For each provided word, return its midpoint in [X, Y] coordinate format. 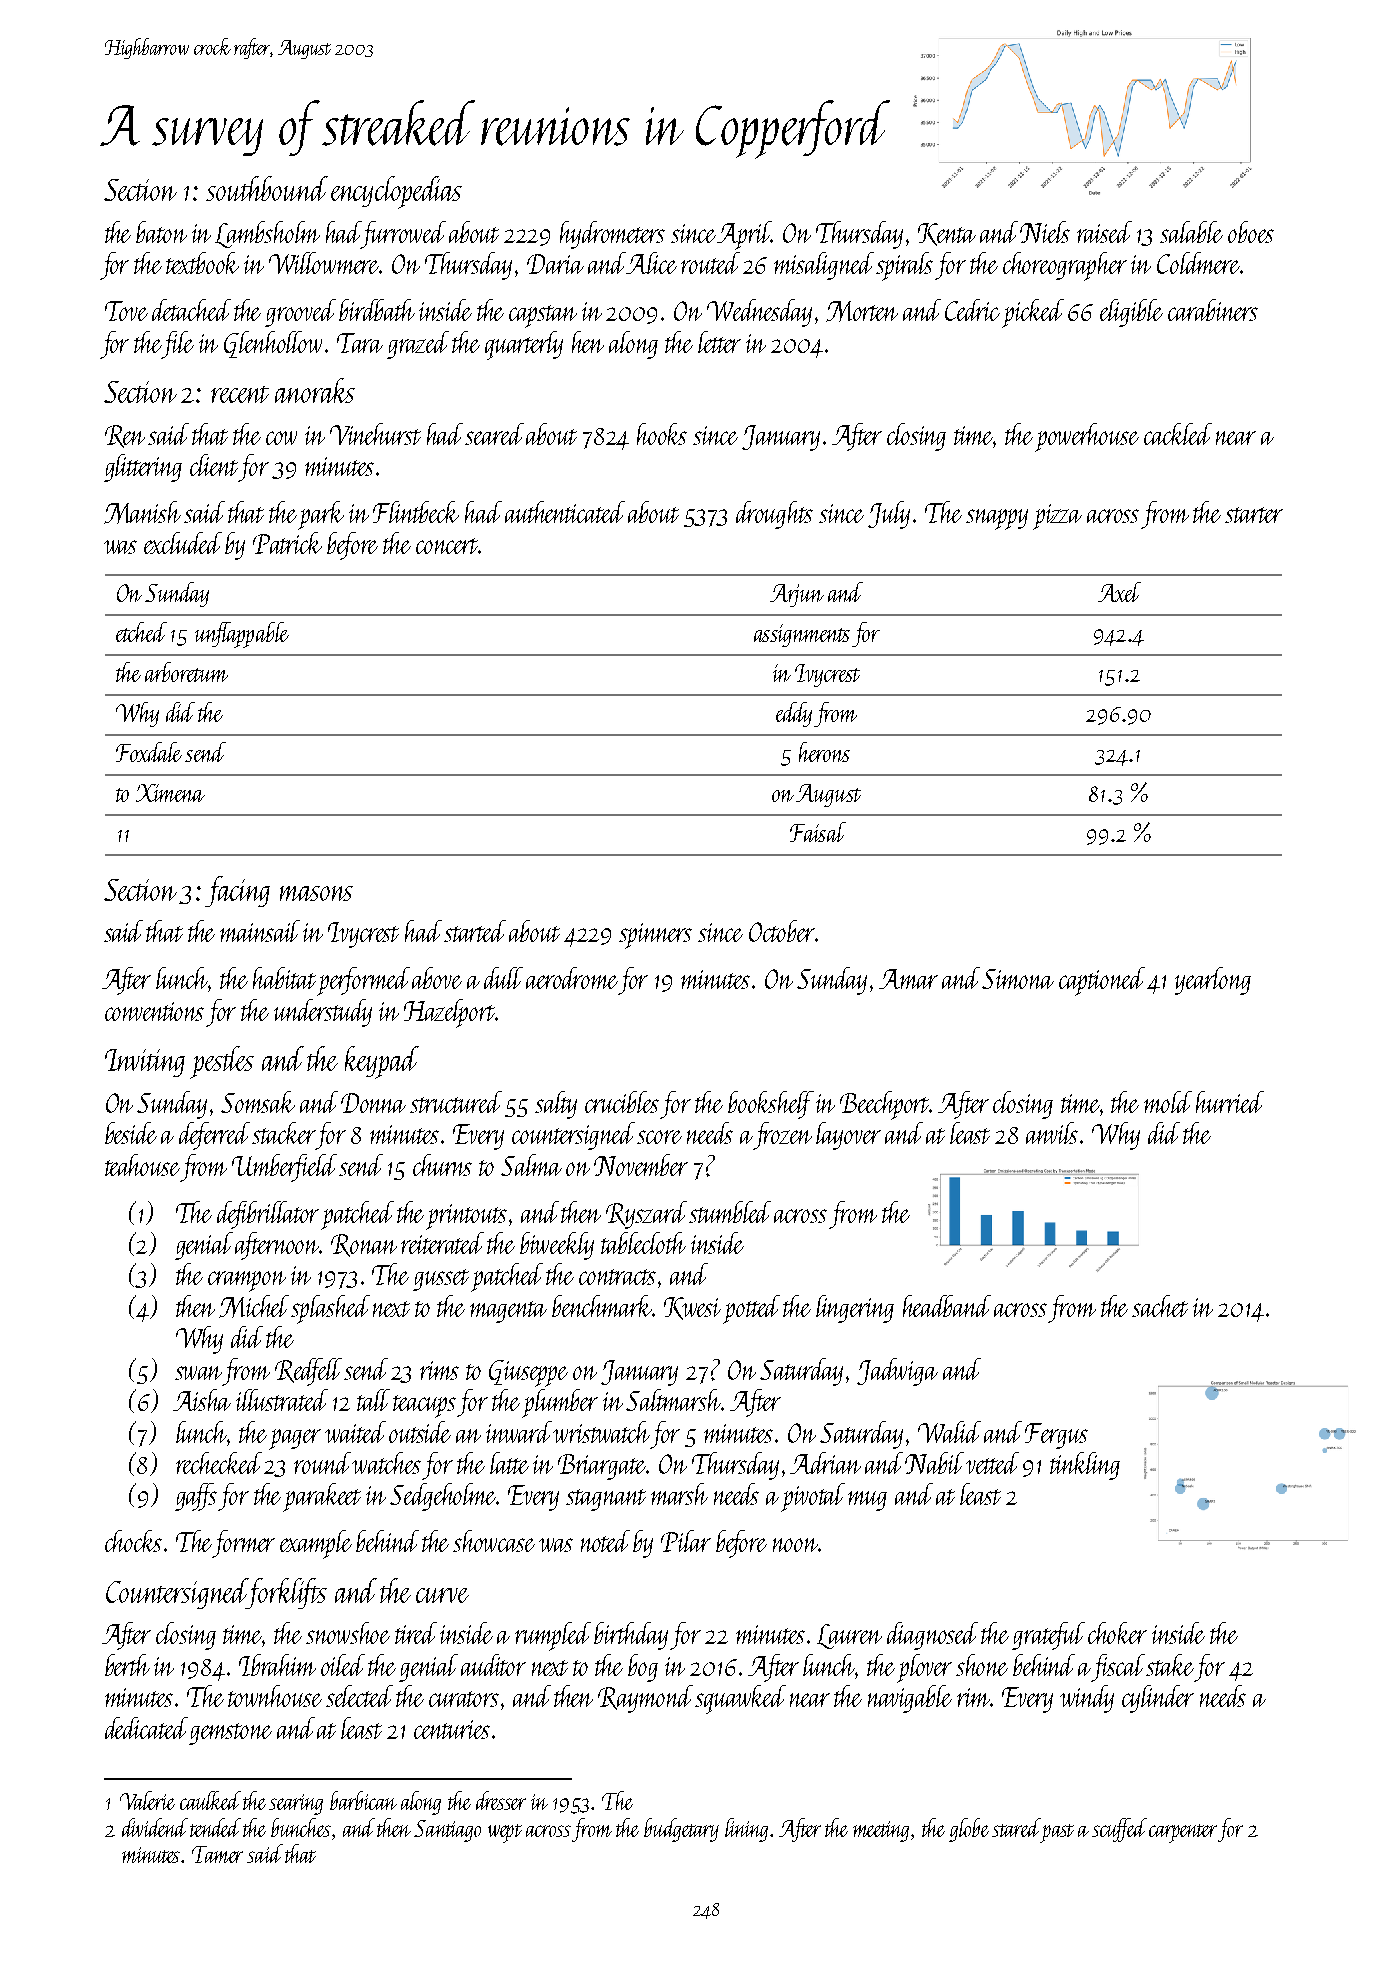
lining [746, 1830]
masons [316, 893]
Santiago [447, 1831]
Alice [652, 263]
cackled [1178, 434]
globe [969, 1830]
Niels [1045, 232]
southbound [267, 188]
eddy [794, 714]
